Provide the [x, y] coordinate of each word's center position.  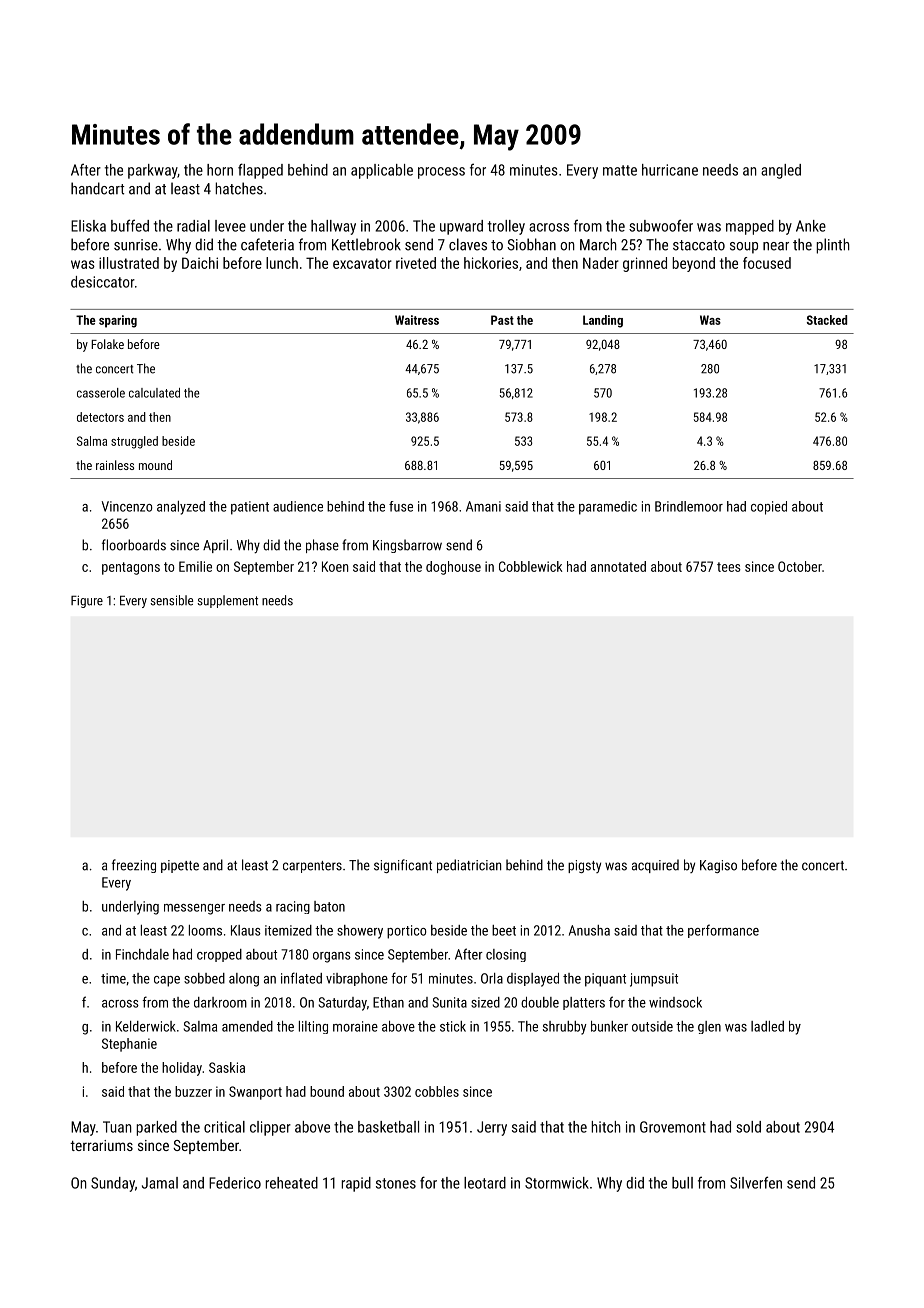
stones [396, 1183]
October [800, 566]
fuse [401, 506]
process [441, 173]
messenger [194, 909]
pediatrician [469, 866]
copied [769, 508]
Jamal [160, 1183]
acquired [655, 866]
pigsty [584, 866]
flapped [260, 171]
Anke [811, 226]
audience [298, 506]
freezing [134, 866]
